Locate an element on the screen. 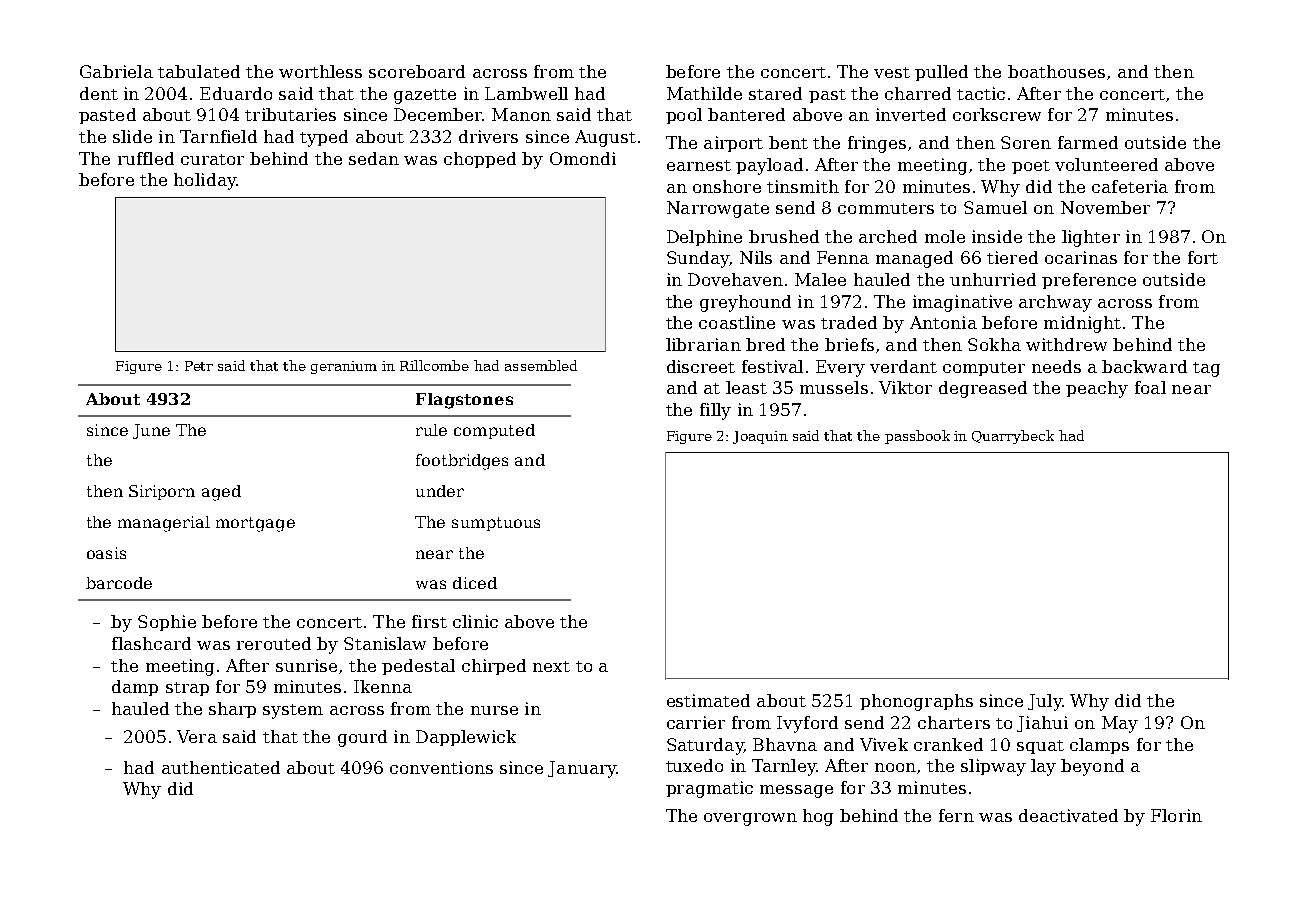  foal is located at coordinates (1150, 387).
